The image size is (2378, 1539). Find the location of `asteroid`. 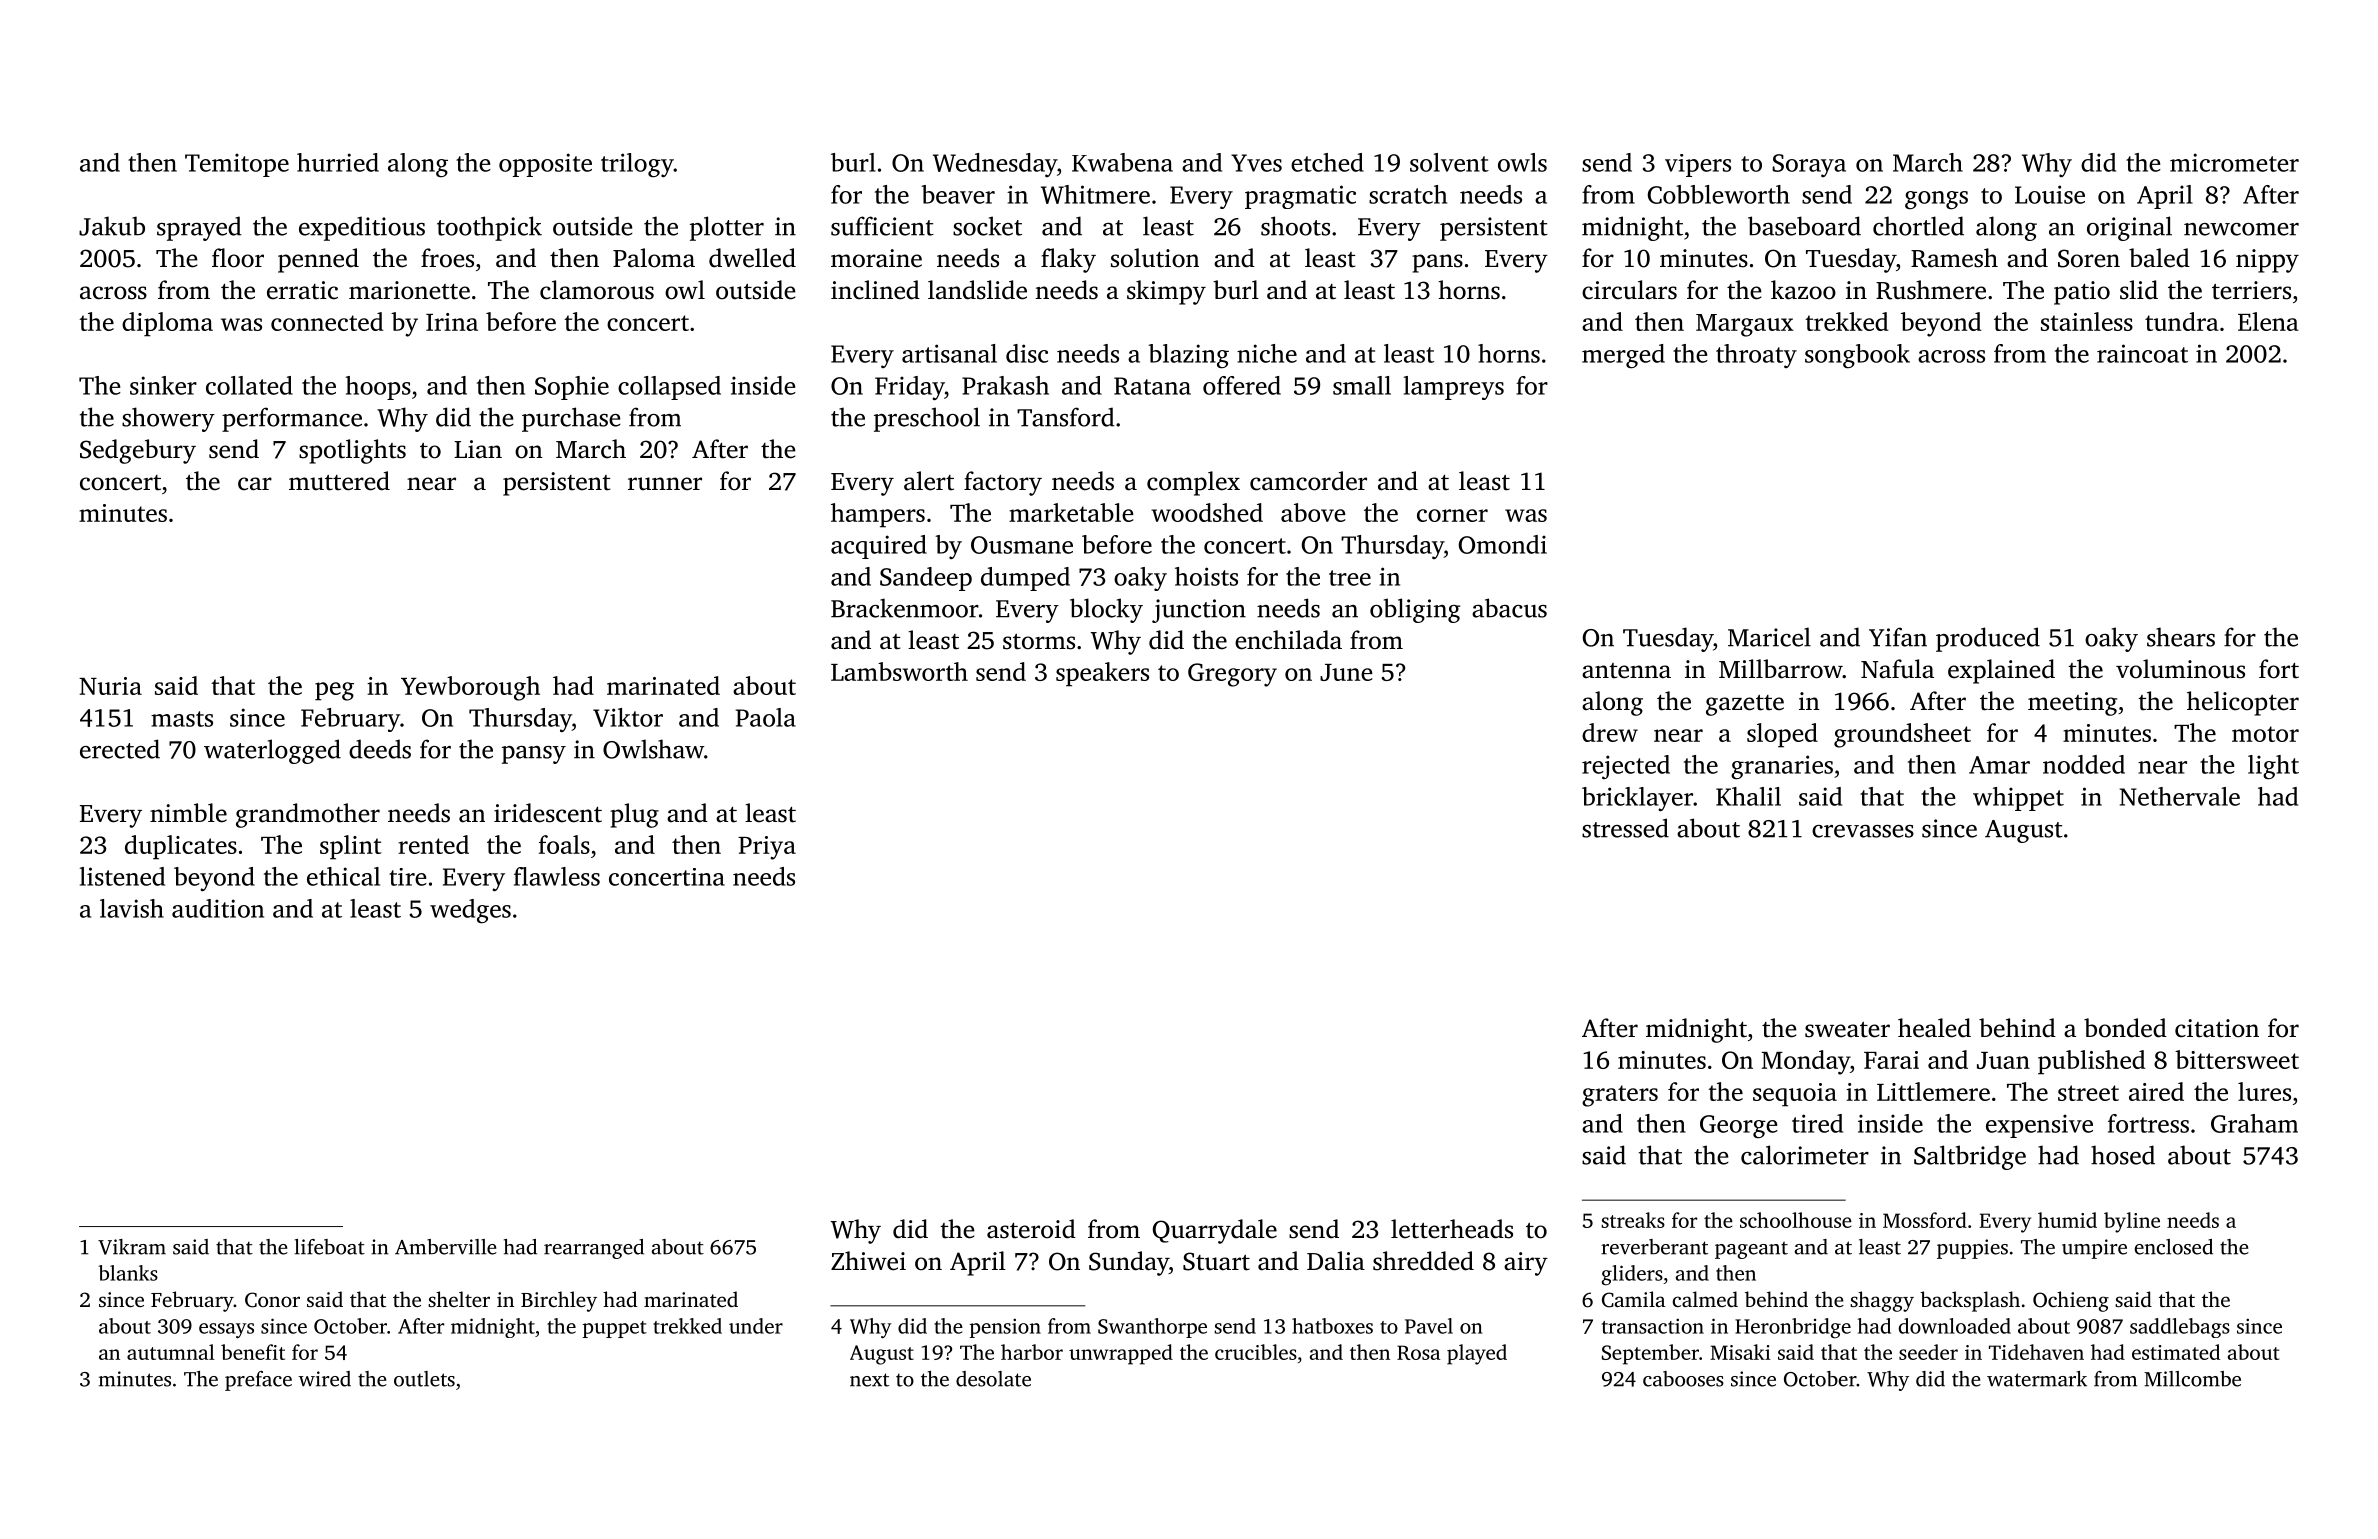

asteroid is located at coordinates (1031, 1229).
